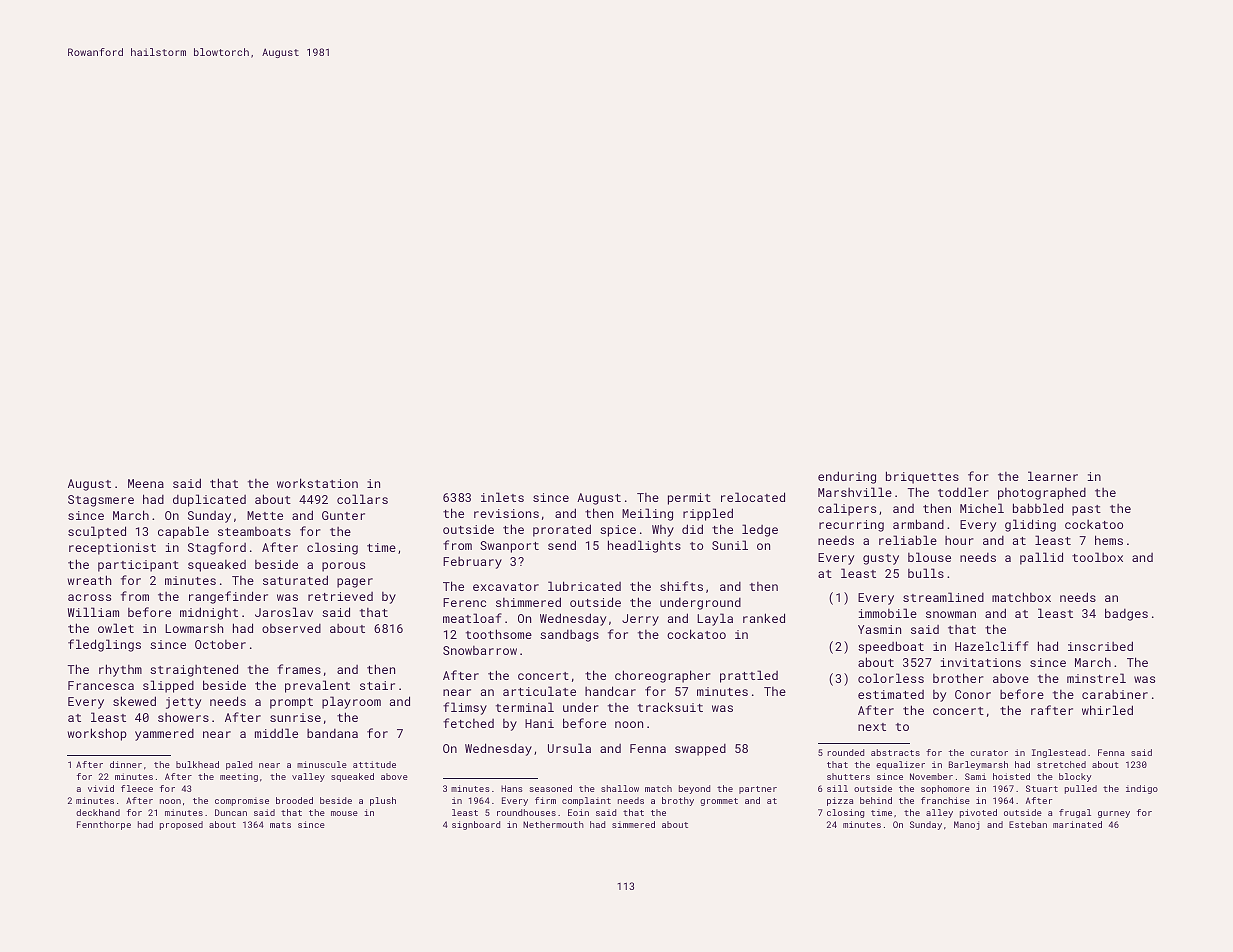 This screenshot has height=952, width=1233. Describe the element at coordinates (633, 824) in the screenshot. I see `simmered` at that location.
